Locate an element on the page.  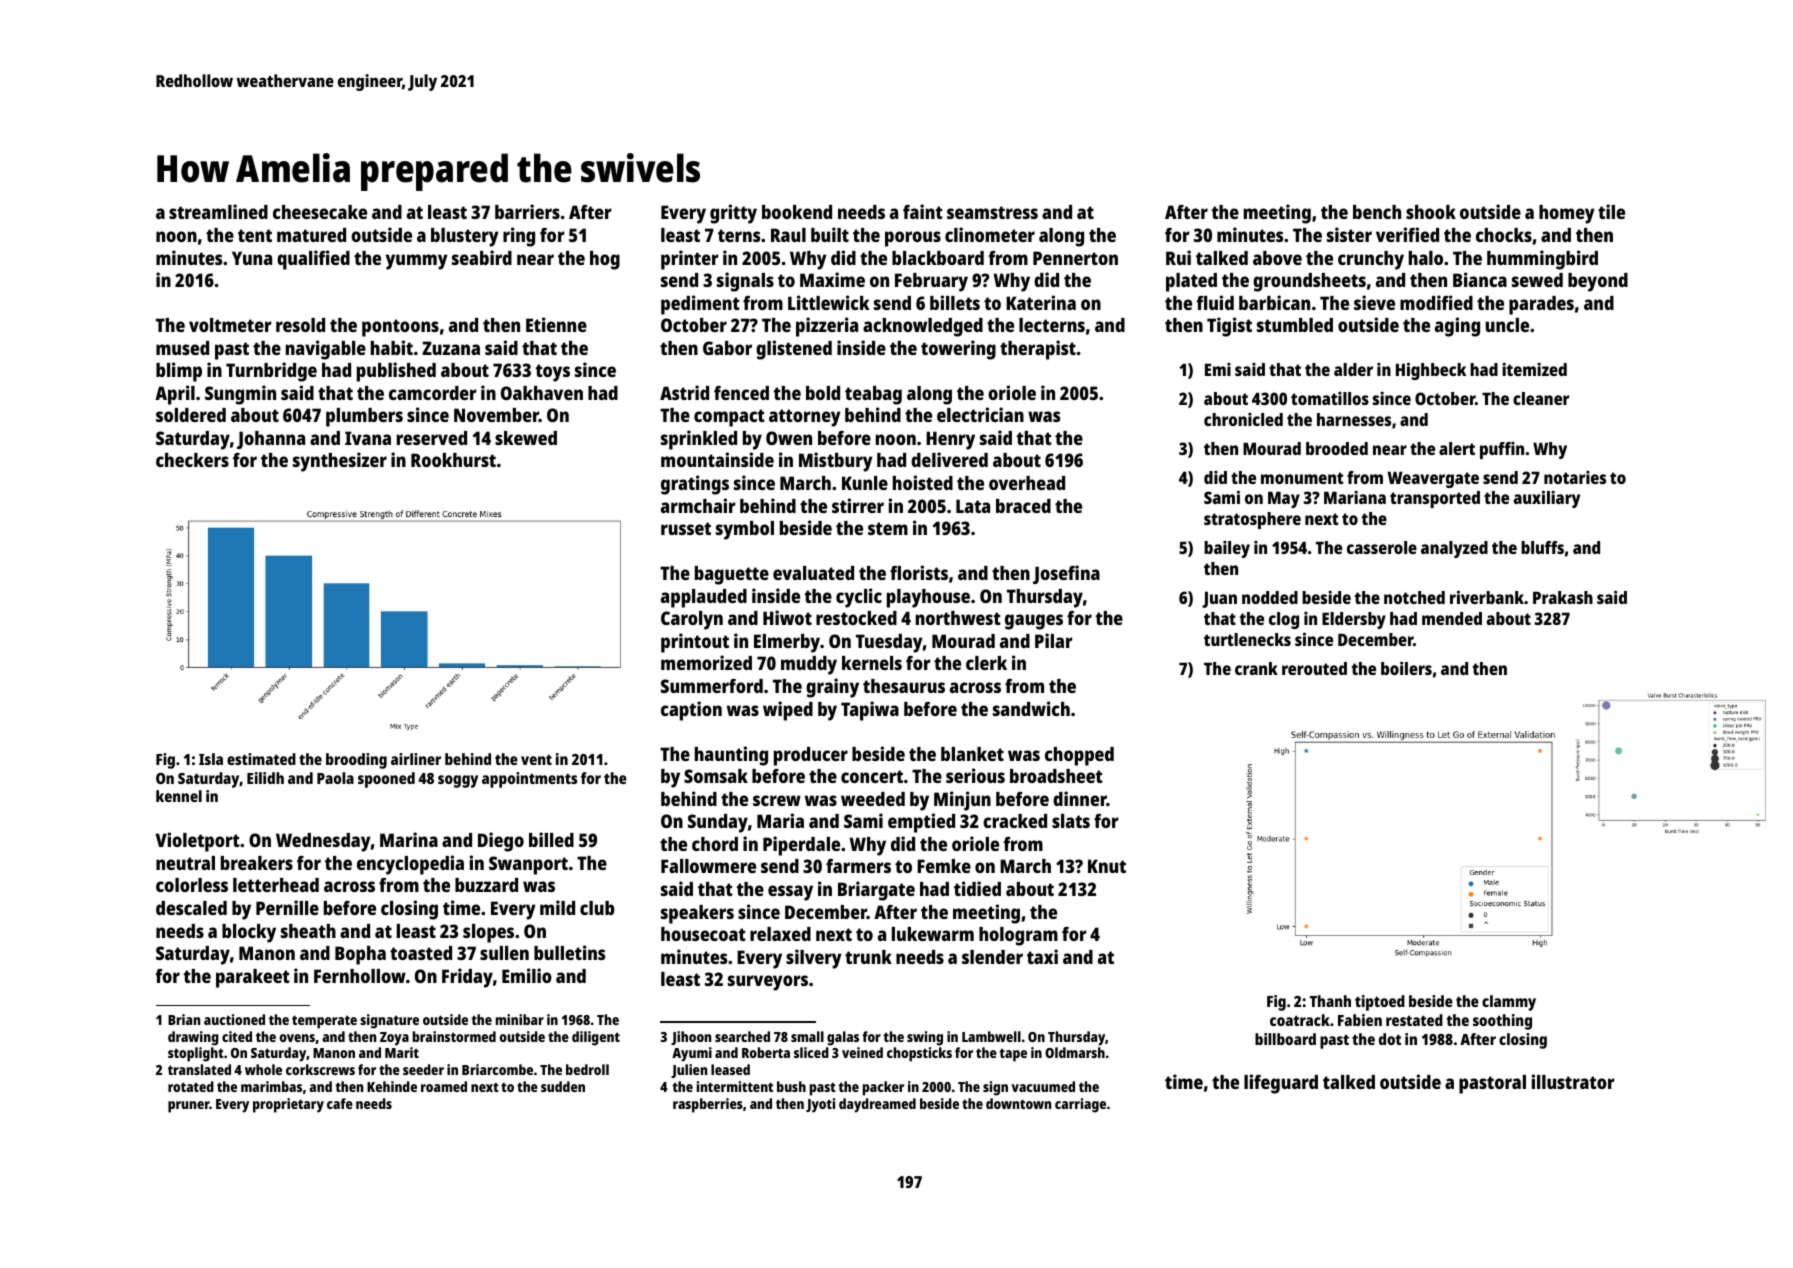
raspberries is located at coordinates (708, 1105).
